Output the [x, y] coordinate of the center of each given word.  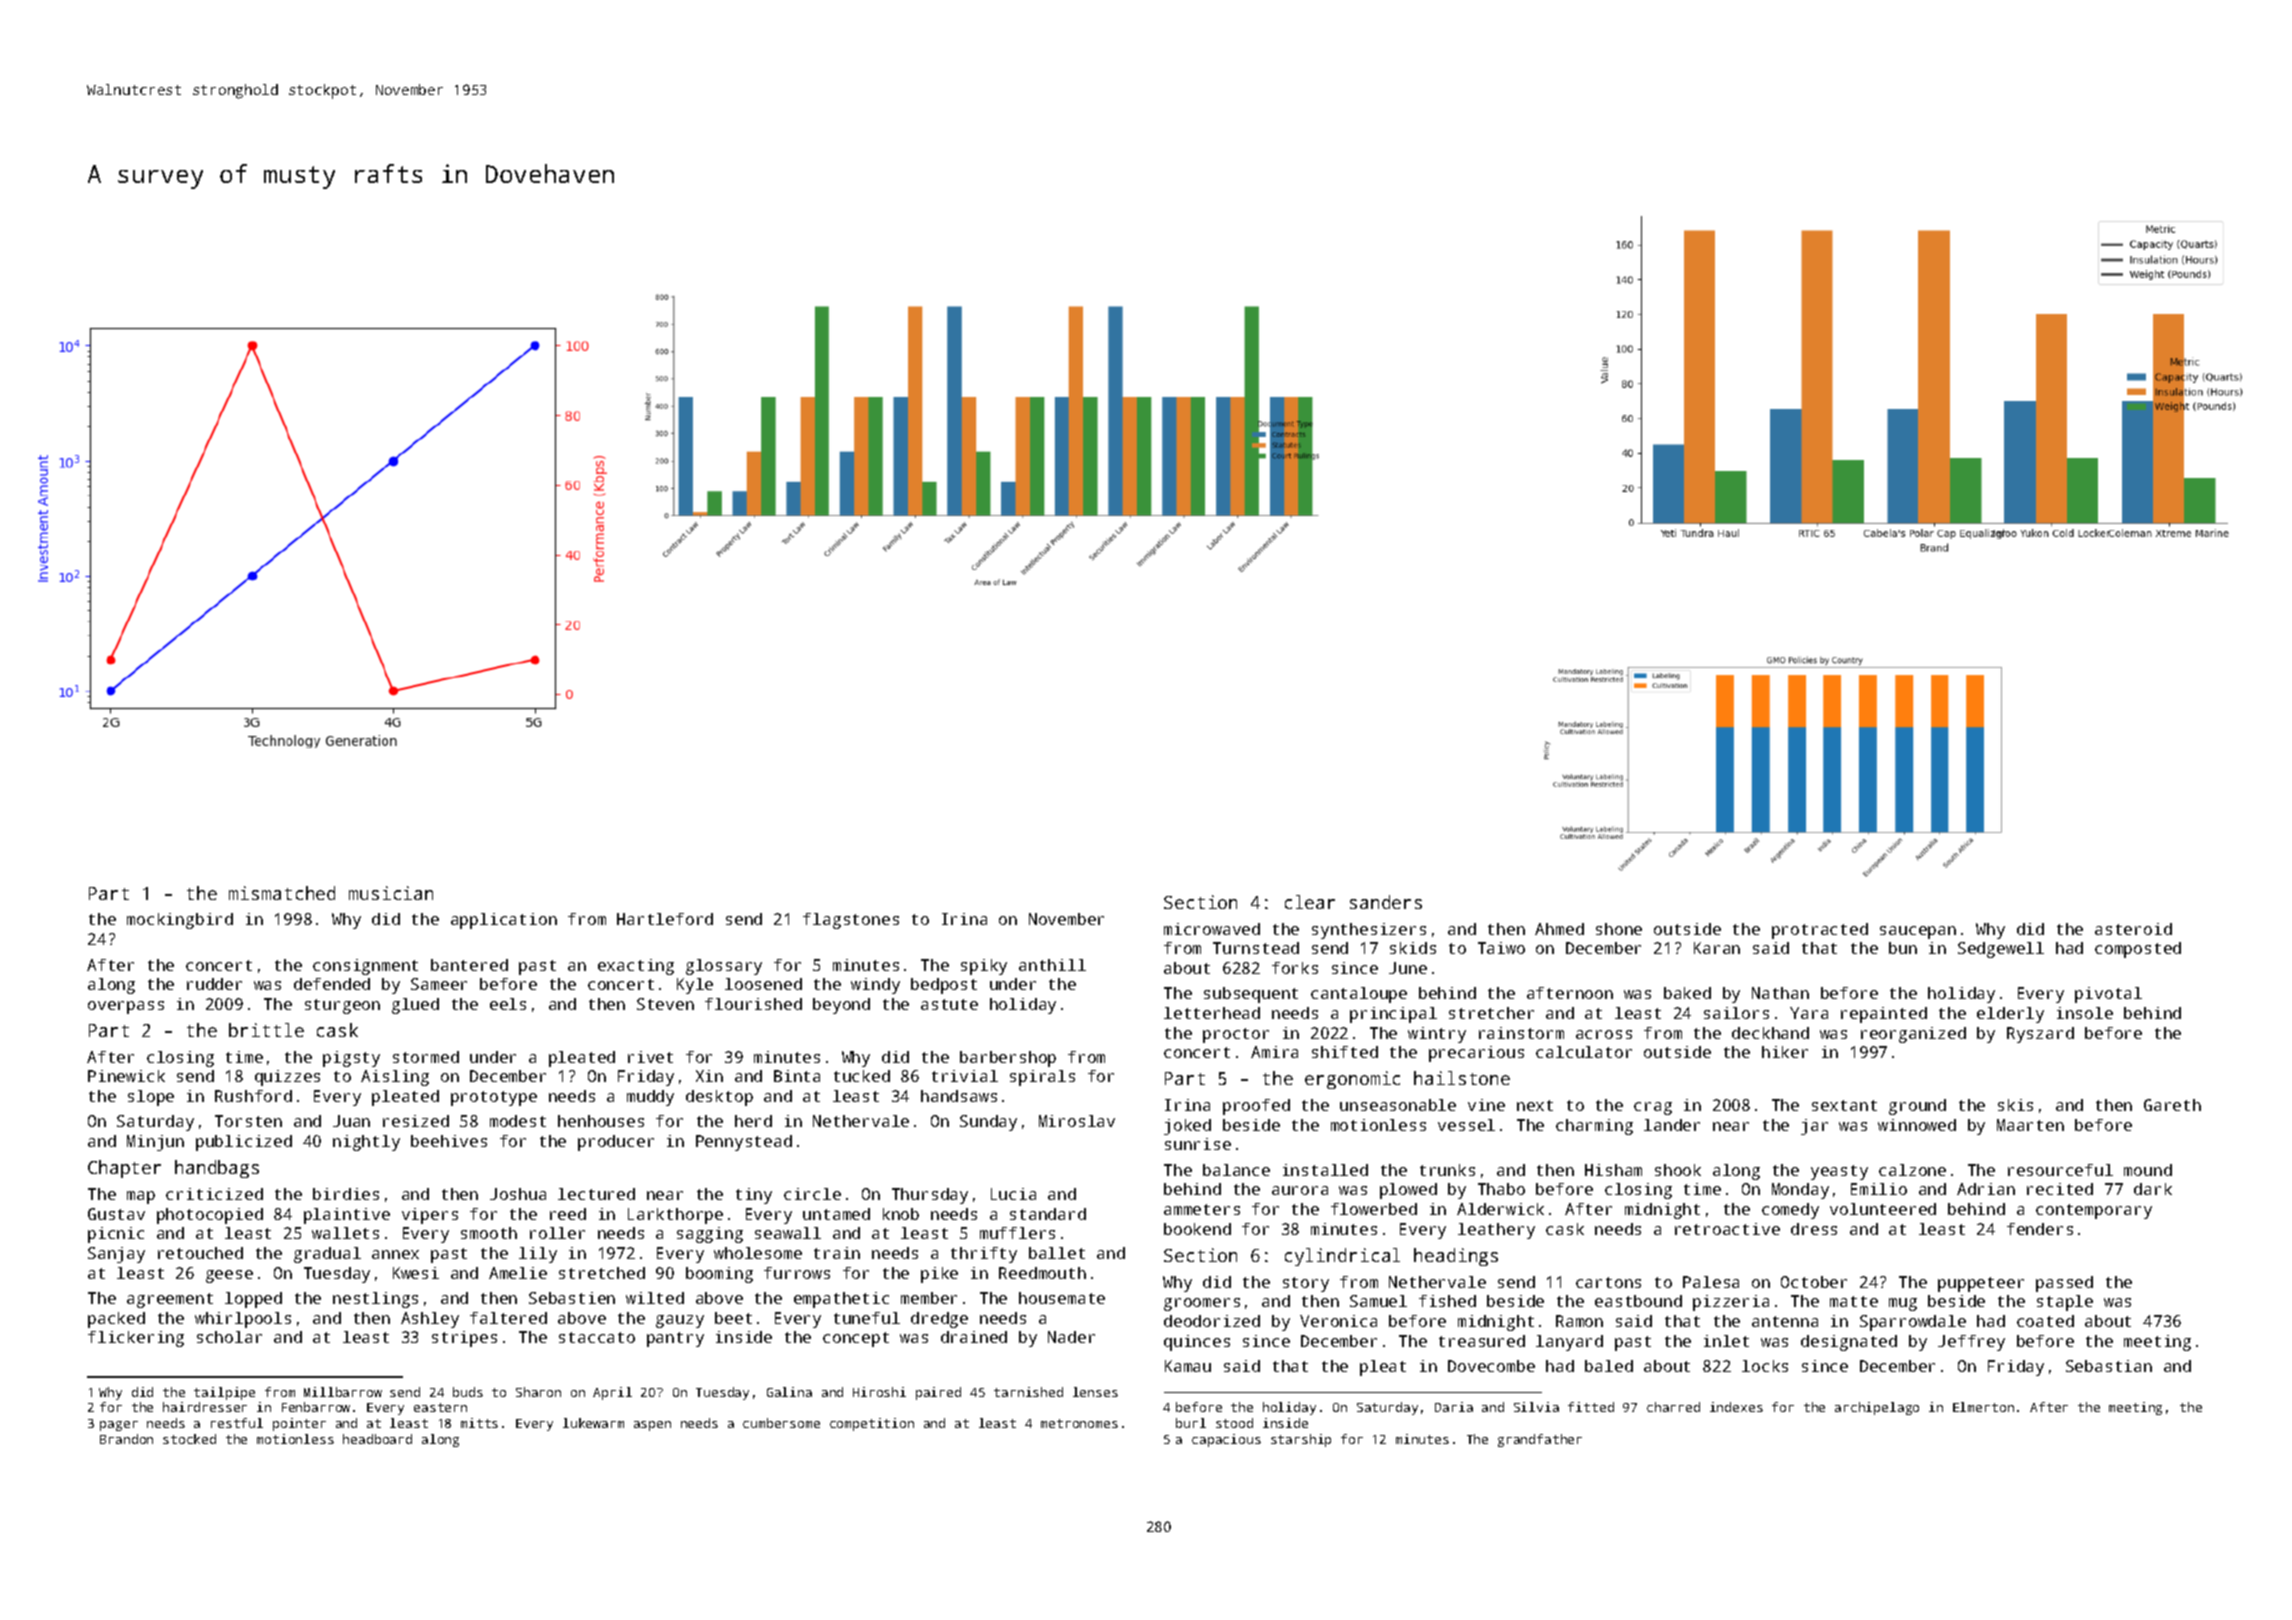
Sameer [439, 984]
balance [1236, 1170]
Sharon [538, 1392]
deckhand [1770, 1033]
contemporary [2094, 1211]
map [141, 1197]
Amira [1274, 1052]
